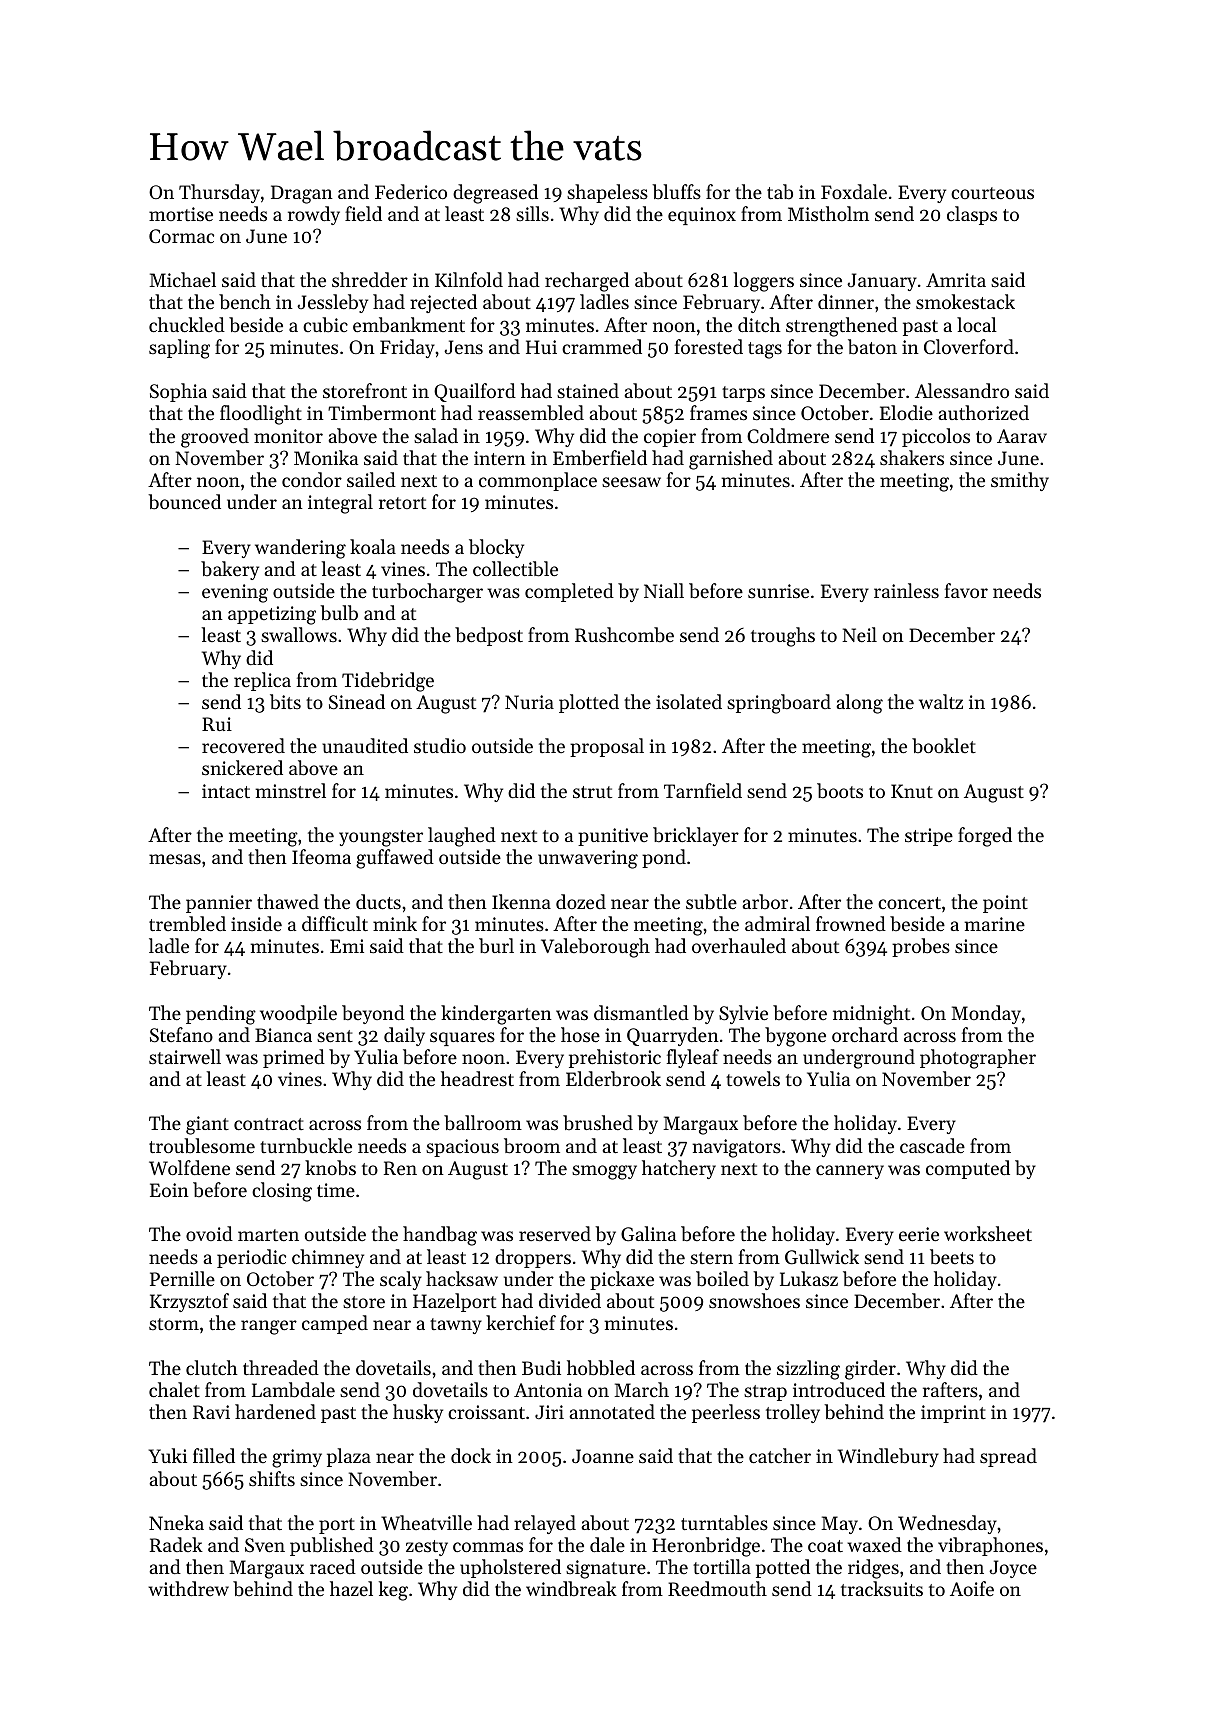  I want to click on Mistholm, so click(828, 213).
